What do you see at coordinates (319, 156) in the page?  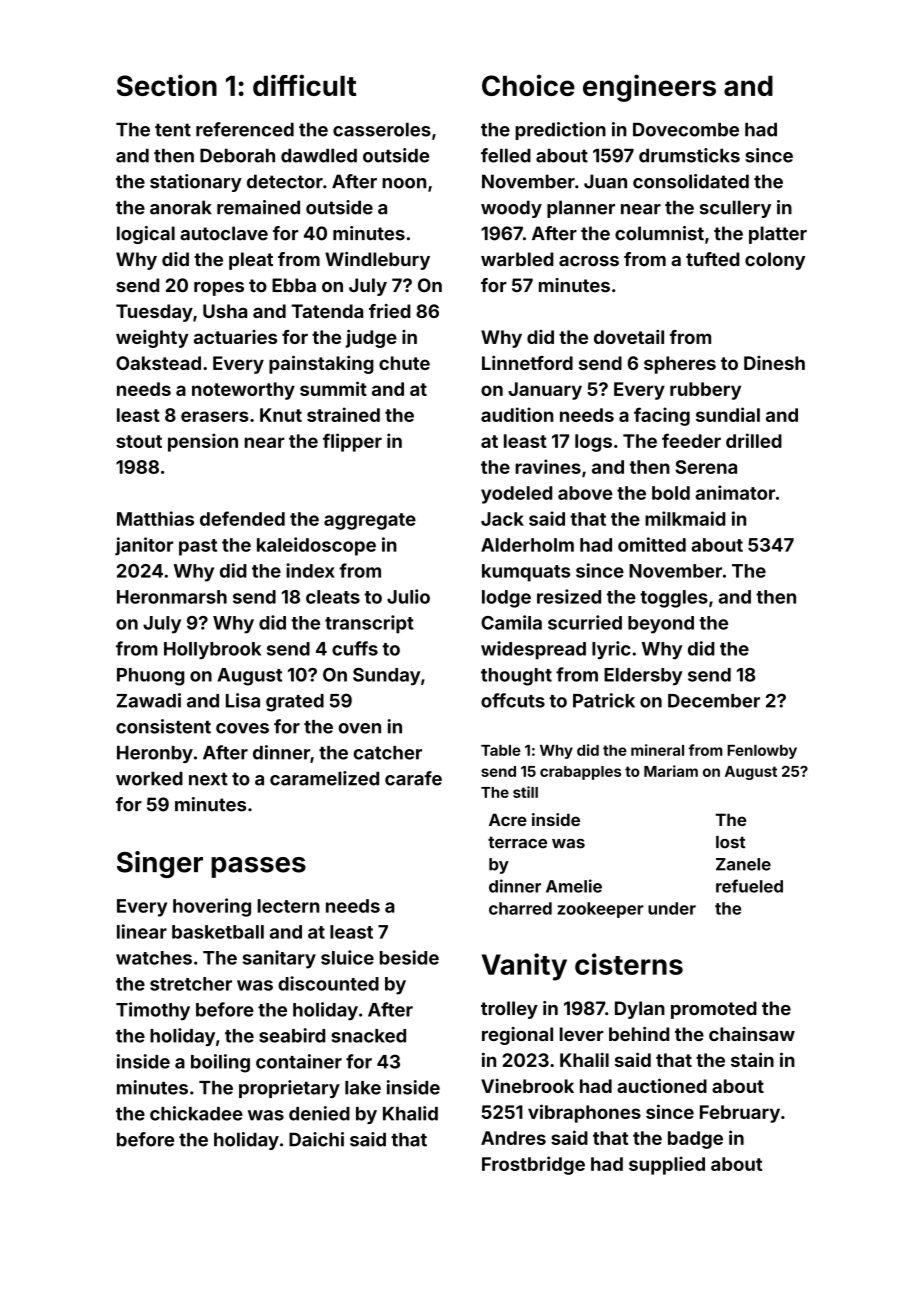 I see `dawdled` at bounding box center [319, 156].
